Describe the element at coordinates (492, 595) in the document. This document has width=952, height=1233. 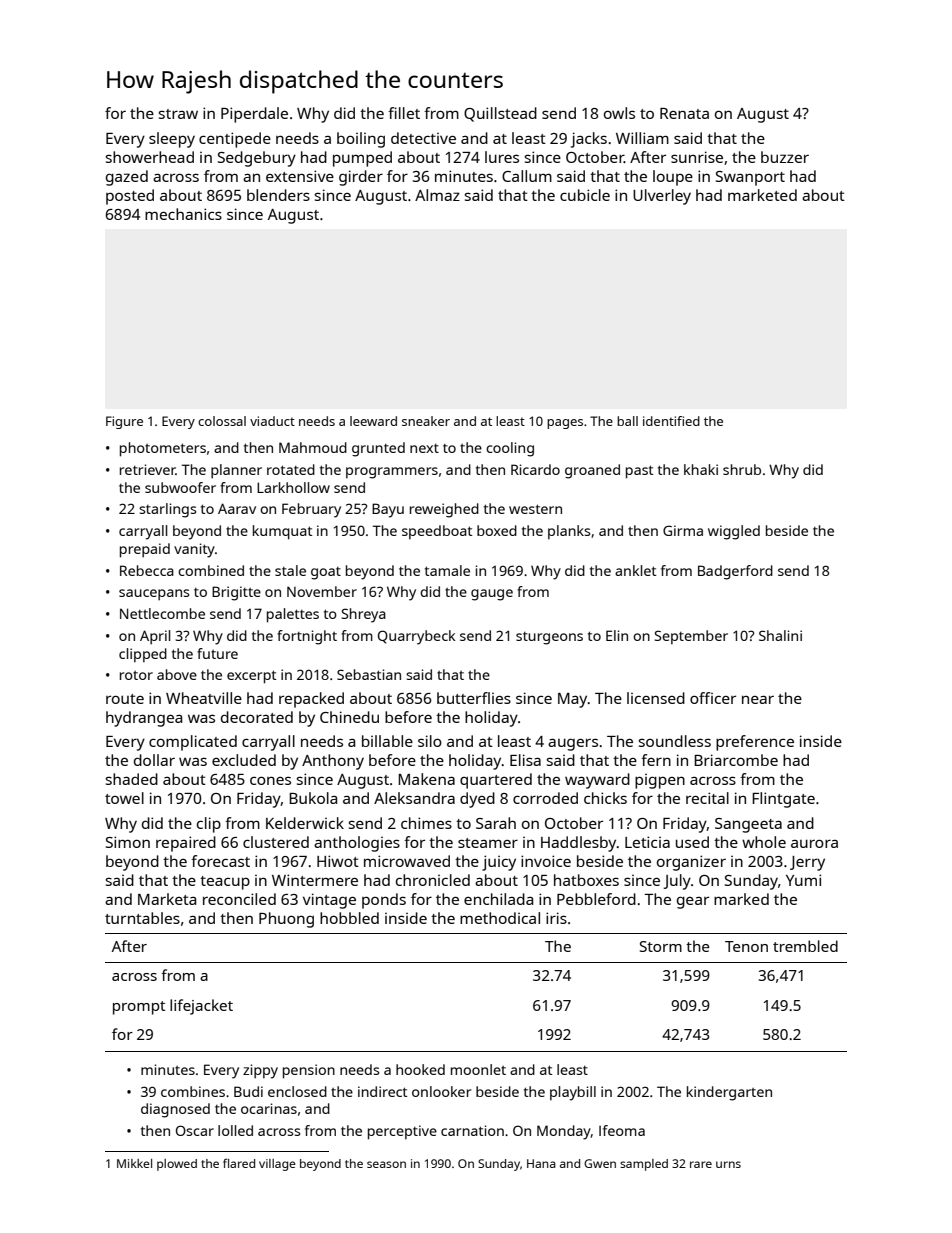
I see `gauge` at that location.
